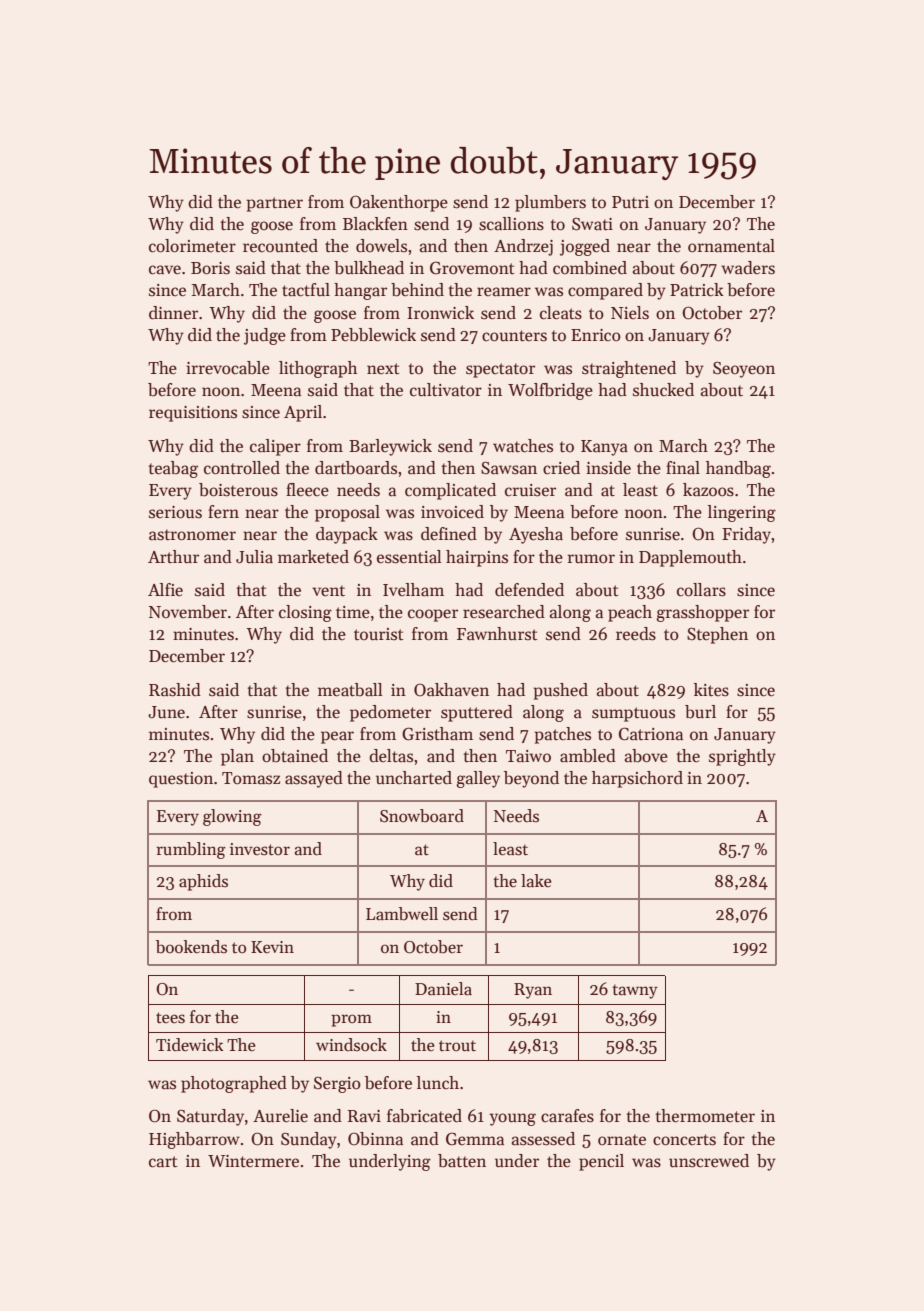 Image resolution: width=924 pixels, height=1311 pixels. What do you see at coordinates (170, 1018) in the screenshot?
I see `tees` at bounding box center [170, 1018].
